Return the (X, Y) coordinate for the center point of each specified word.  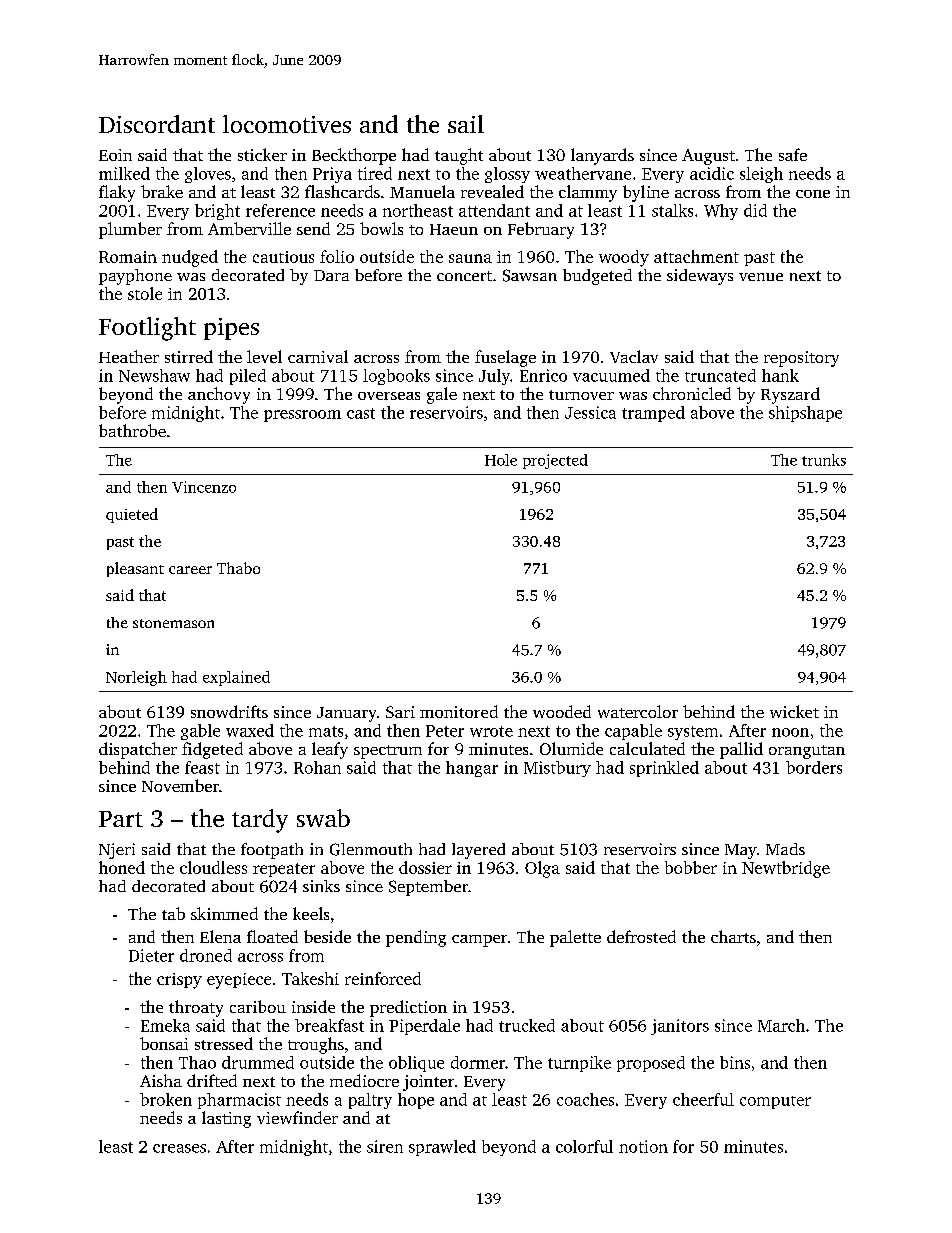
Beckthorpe (354, 156)
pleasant (135, 569)
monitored (459, 711)
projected (555, 461)
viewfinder (297, 1117)
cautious (283, 257)
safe (793, 154)
